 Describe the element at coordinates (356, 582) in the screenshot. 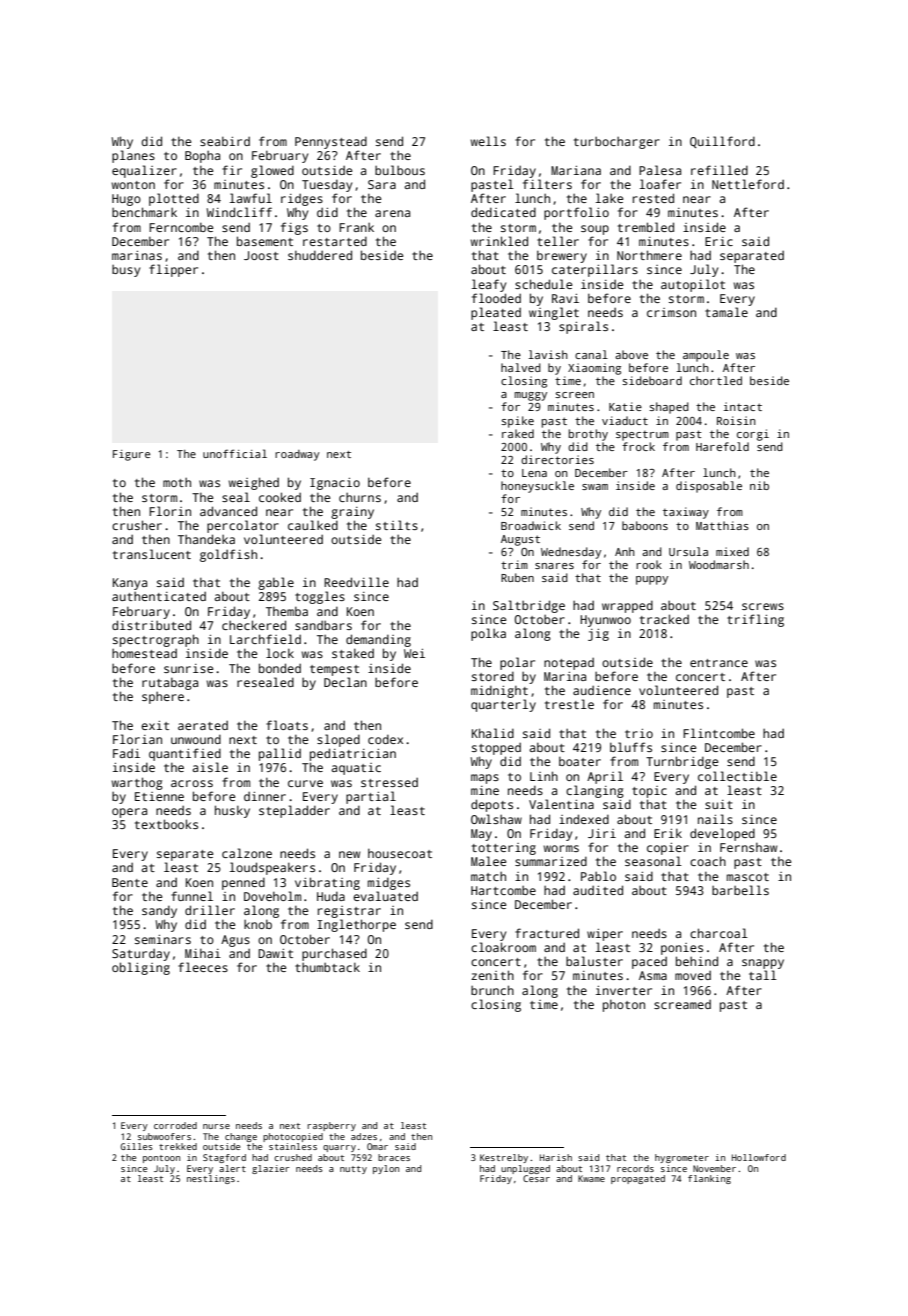

I see `Reedville` at that location.
